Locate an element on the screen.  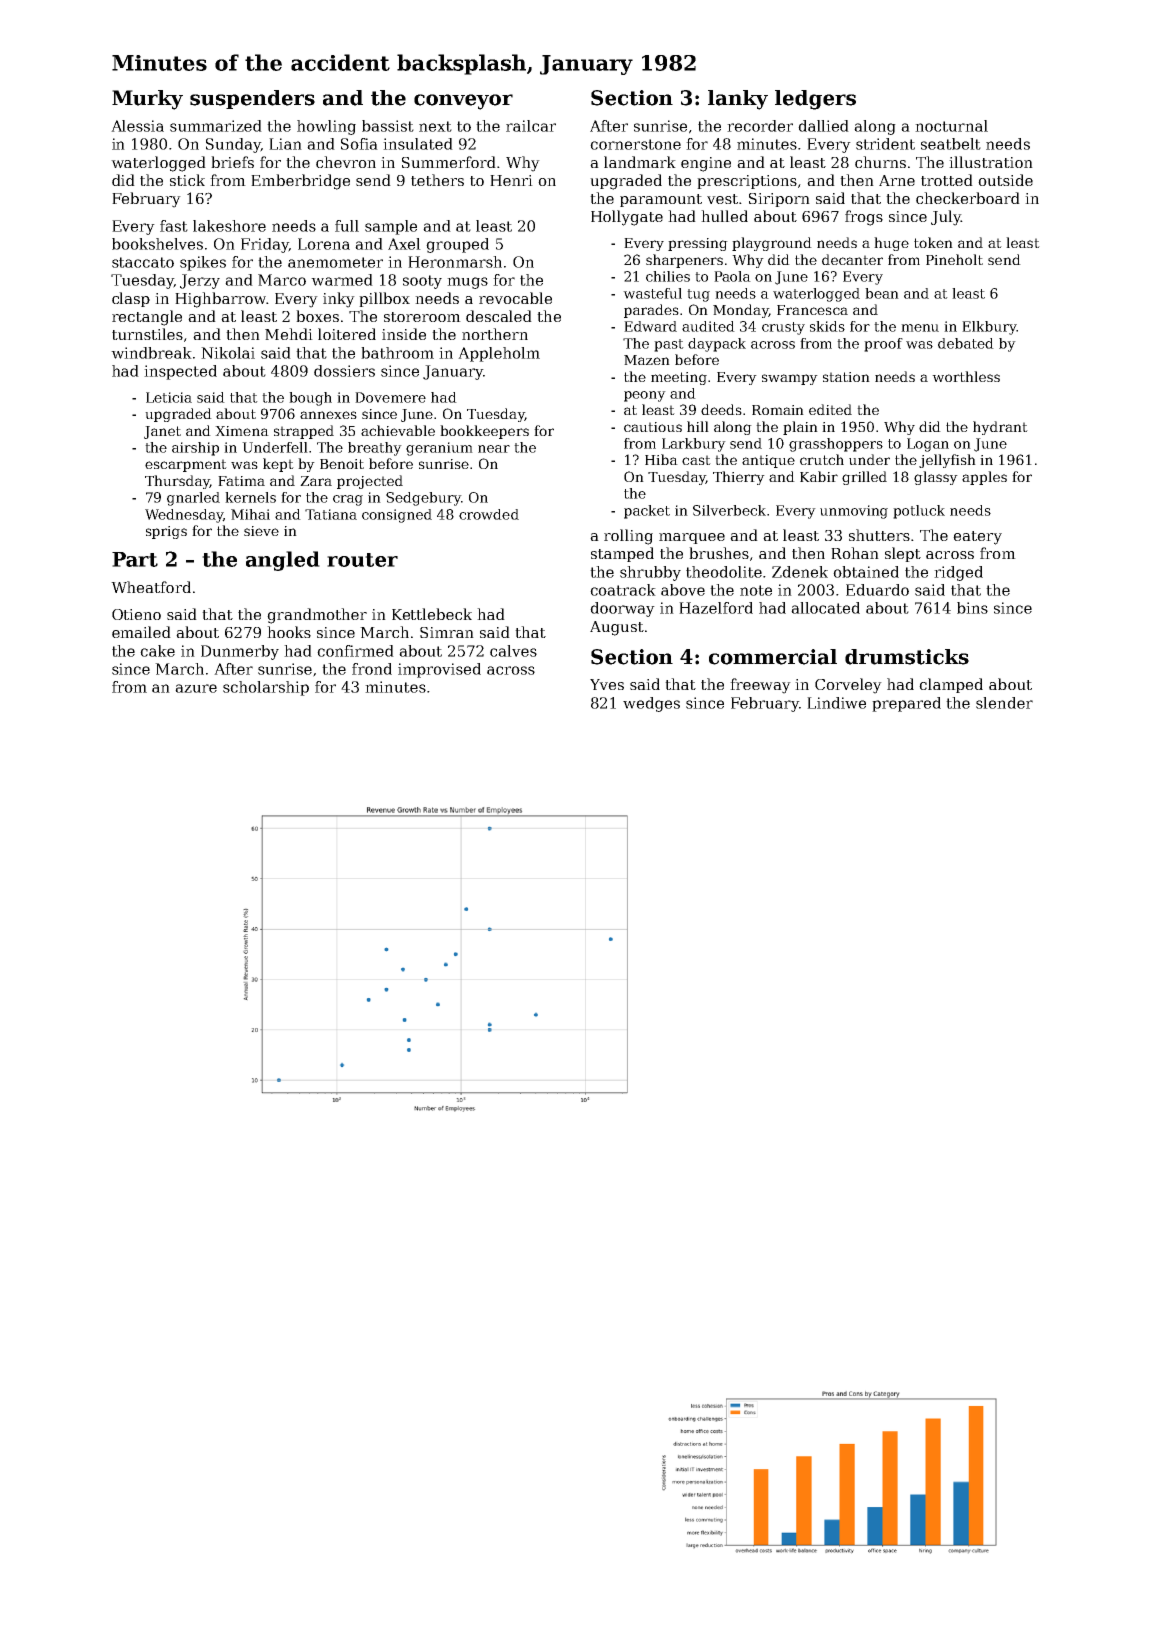
howling is located at coordinates (326, 127).
